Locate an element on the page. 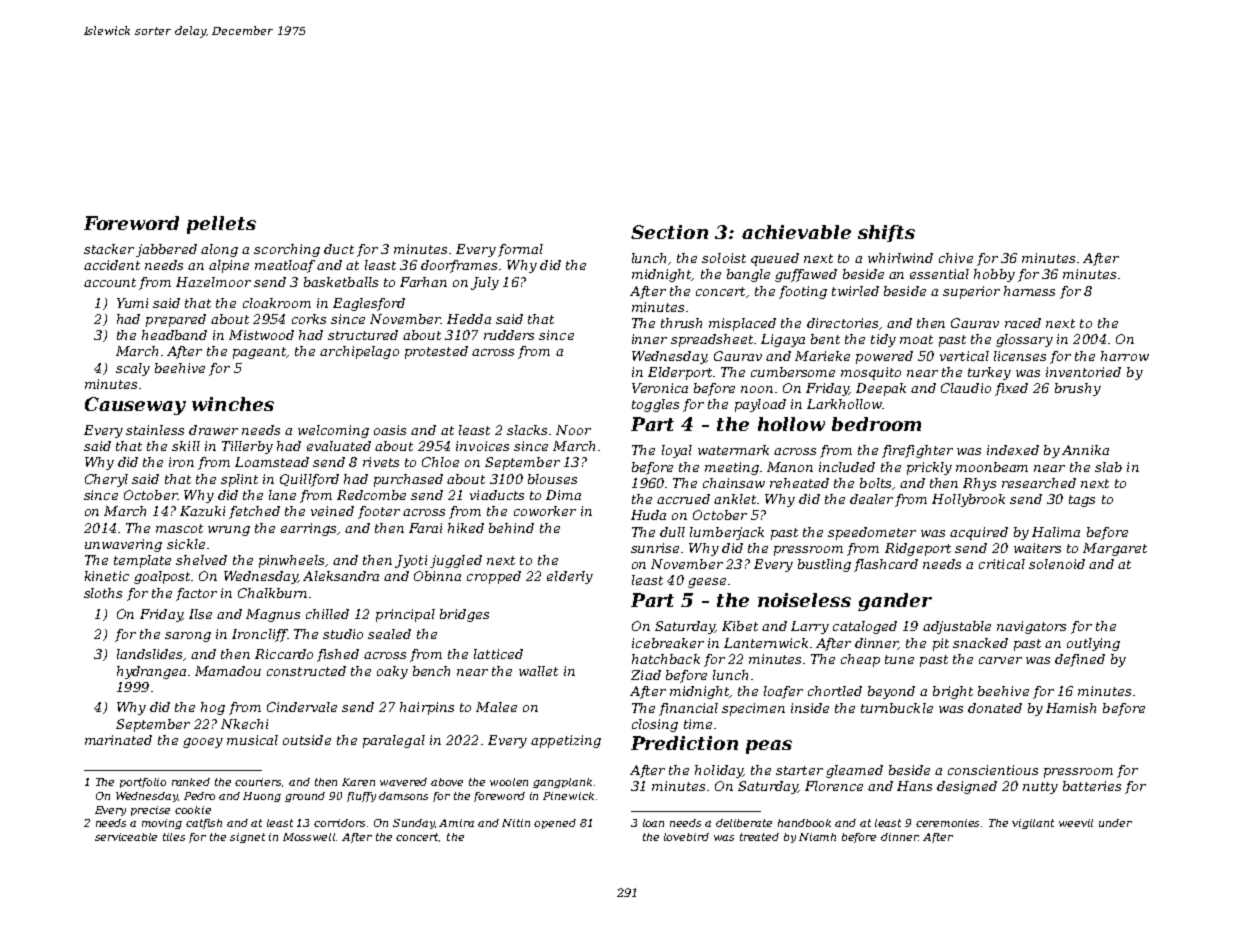 The width and height of the document is (1233, 952). Amira is located at coordinates (456, 823).
